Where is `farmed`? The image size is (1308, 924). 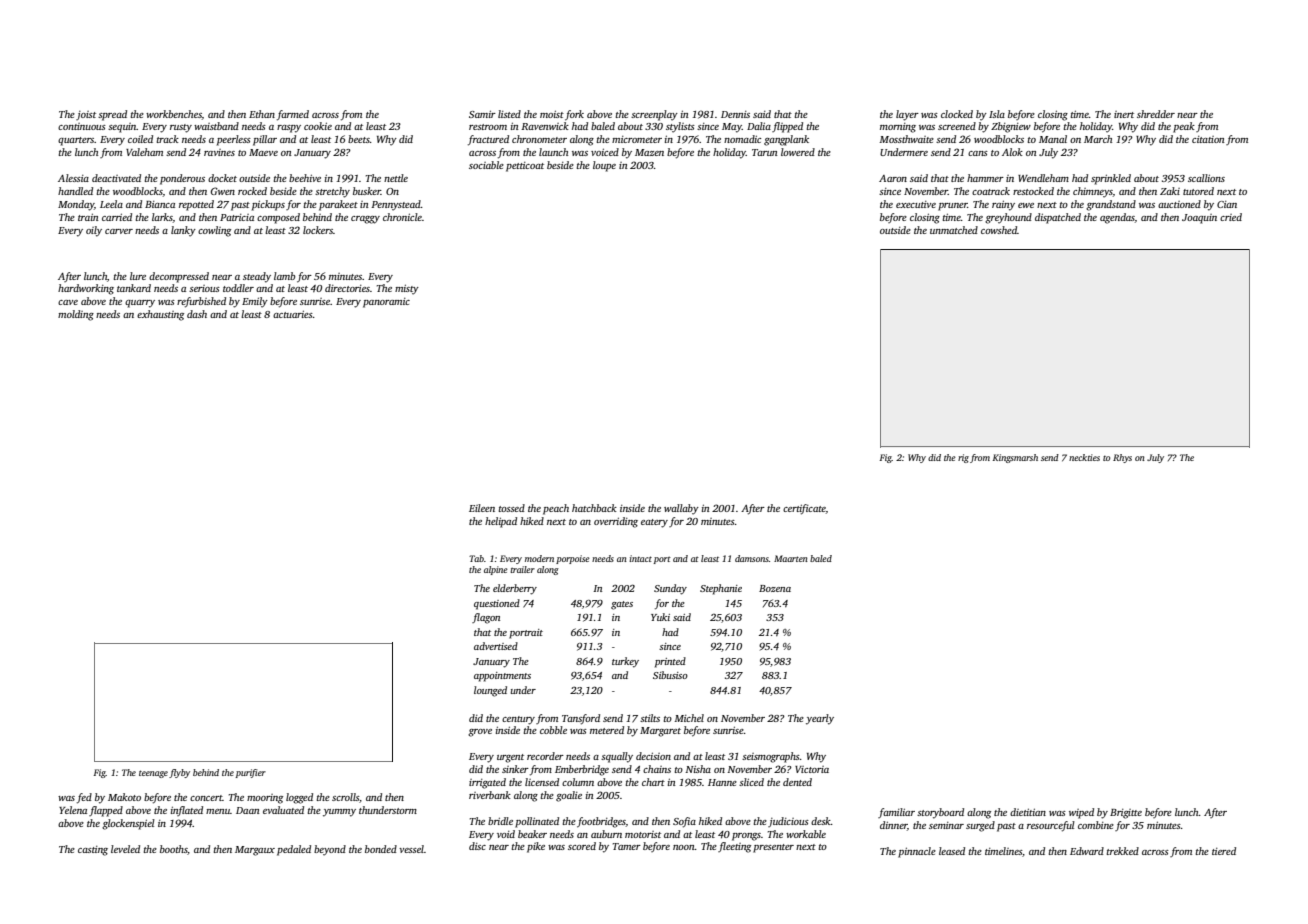 farmed is located at coordinates (293, 115).
